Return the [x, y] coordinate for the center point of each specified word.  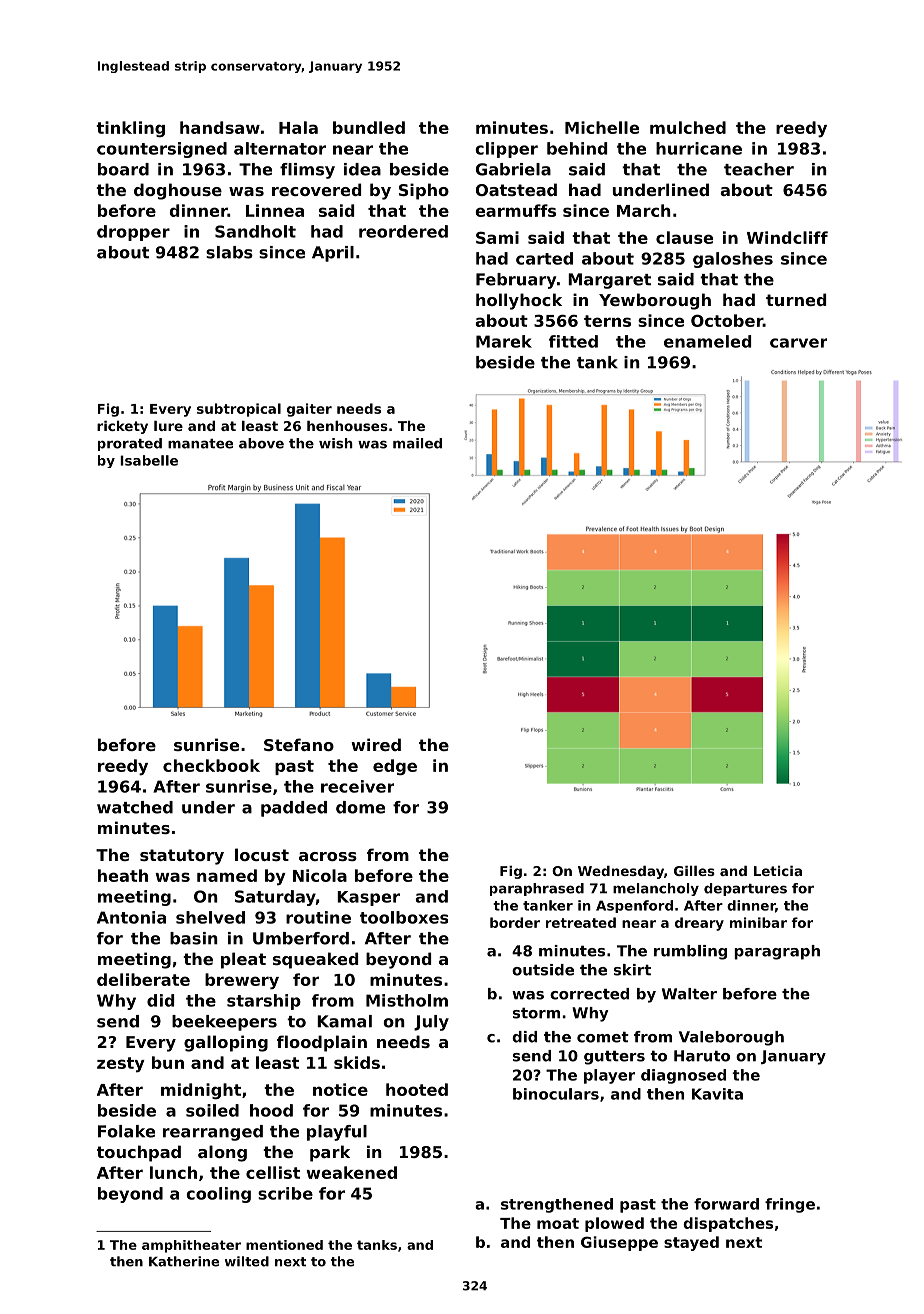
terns [607, 321]
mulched [688, 127]
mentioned [284, 1245]
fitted [573, 341]
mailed [417, 443]
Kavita [717, 1094]
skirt [632, 970]
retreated [581, 922]
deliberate [143, 979]
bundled [369, 127]
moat [558, 1223]
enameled [707, 341]
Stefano [299, 744]
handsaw [220, 127]
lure [168, 426]
